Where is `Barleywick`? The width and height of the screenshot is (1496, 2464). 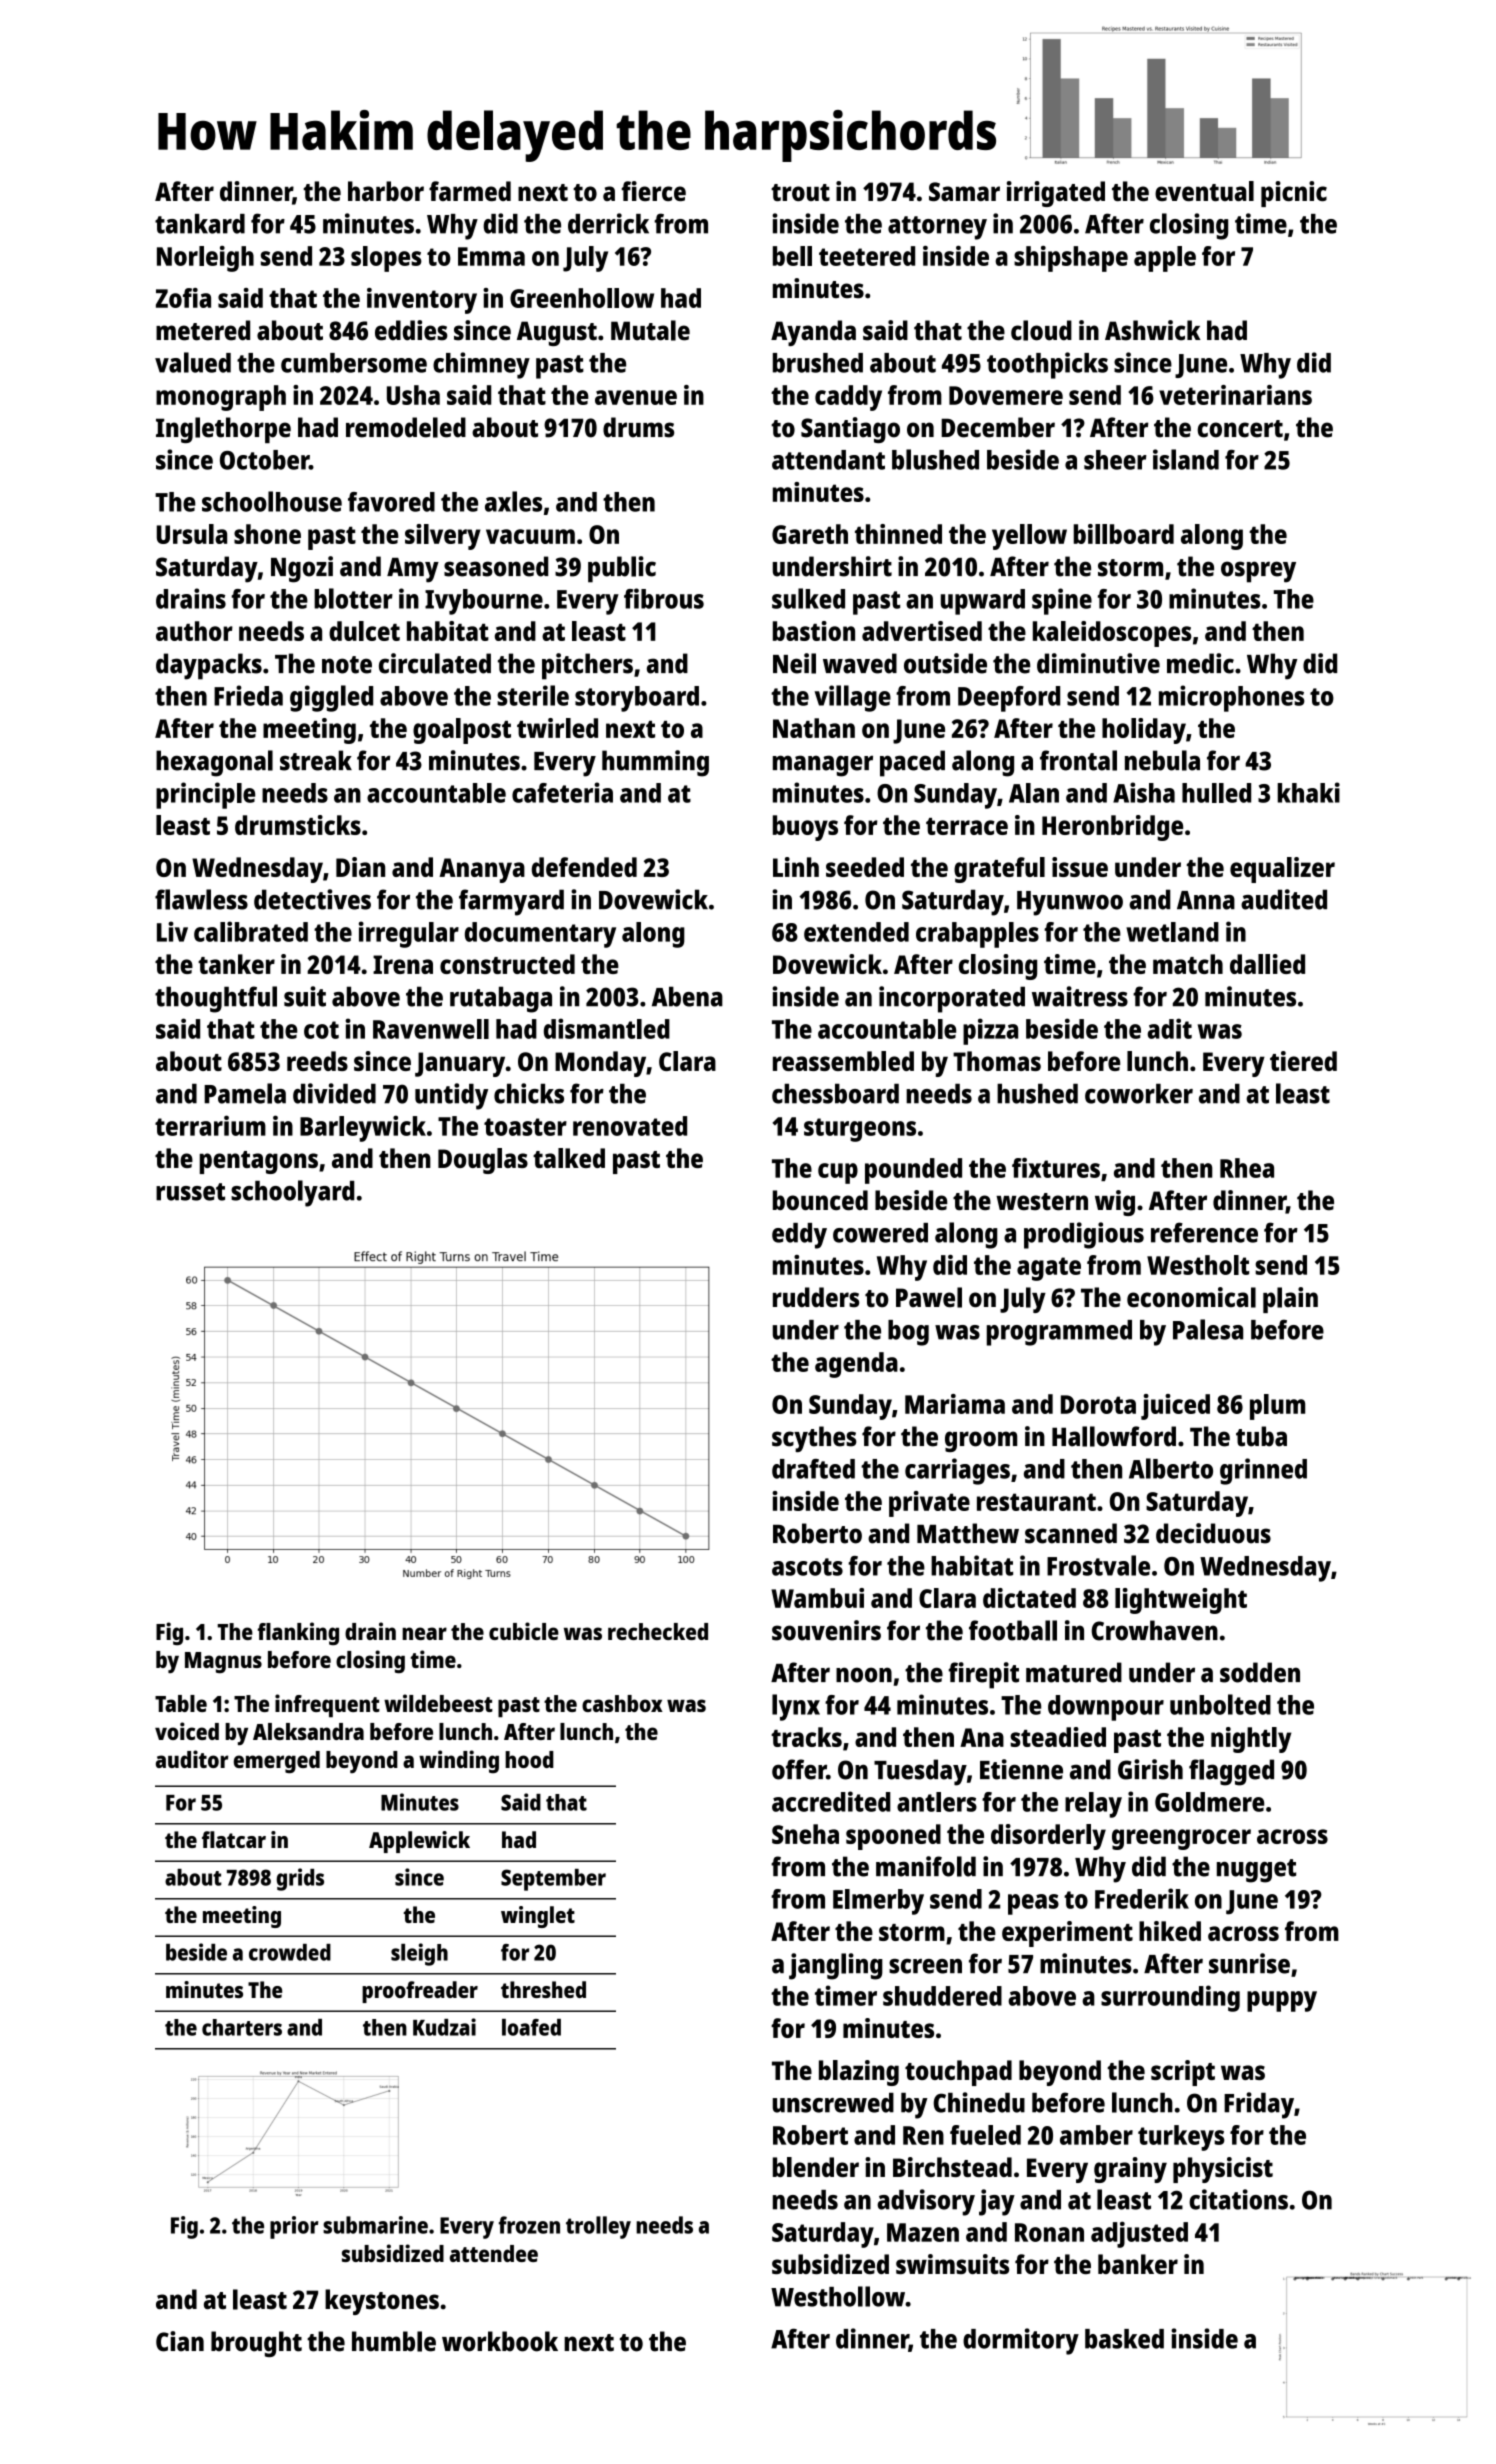 Barleywick is located at coordinates (363, 1128).
